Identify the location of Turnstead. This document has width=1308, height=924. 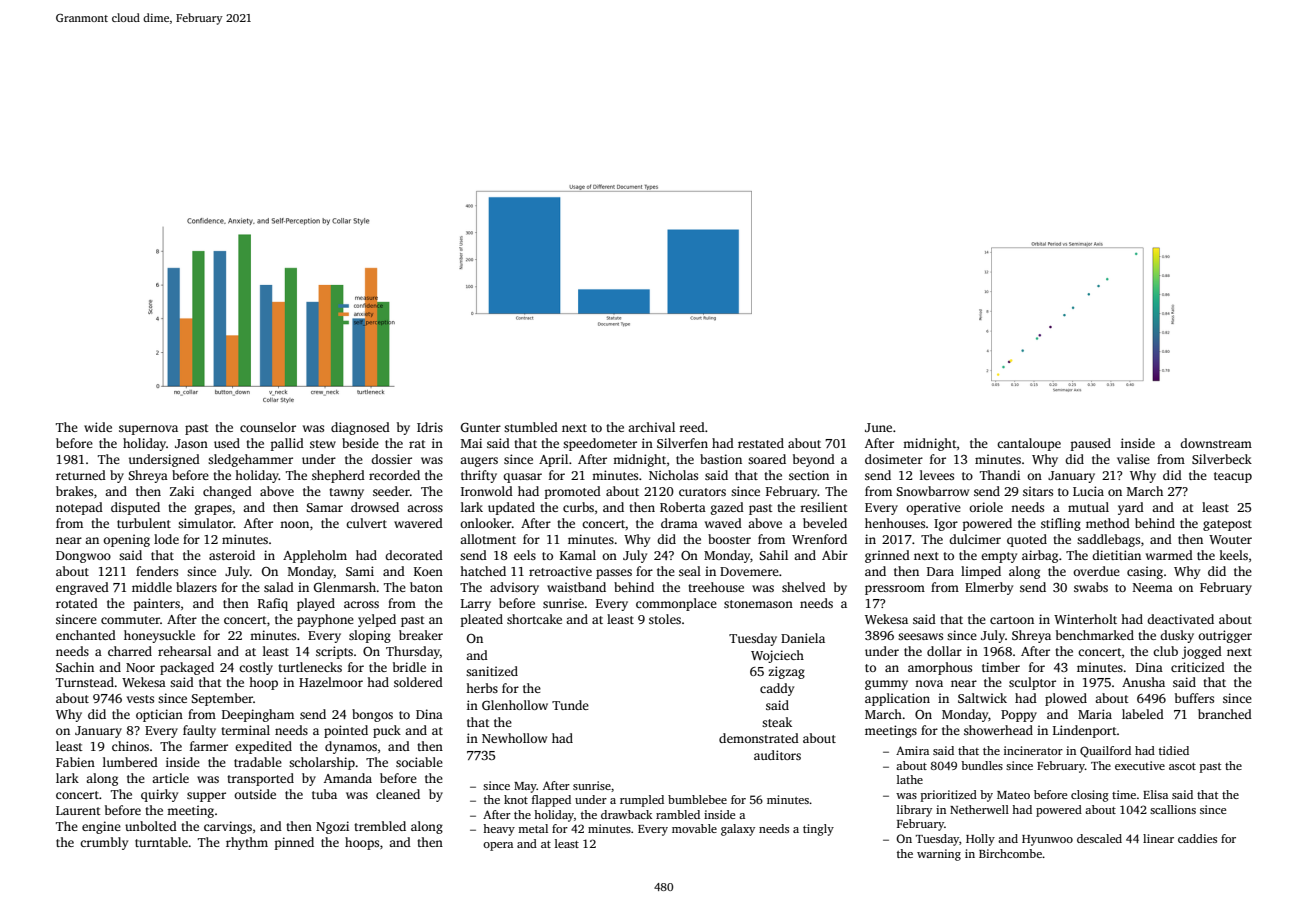
(85, 682).
